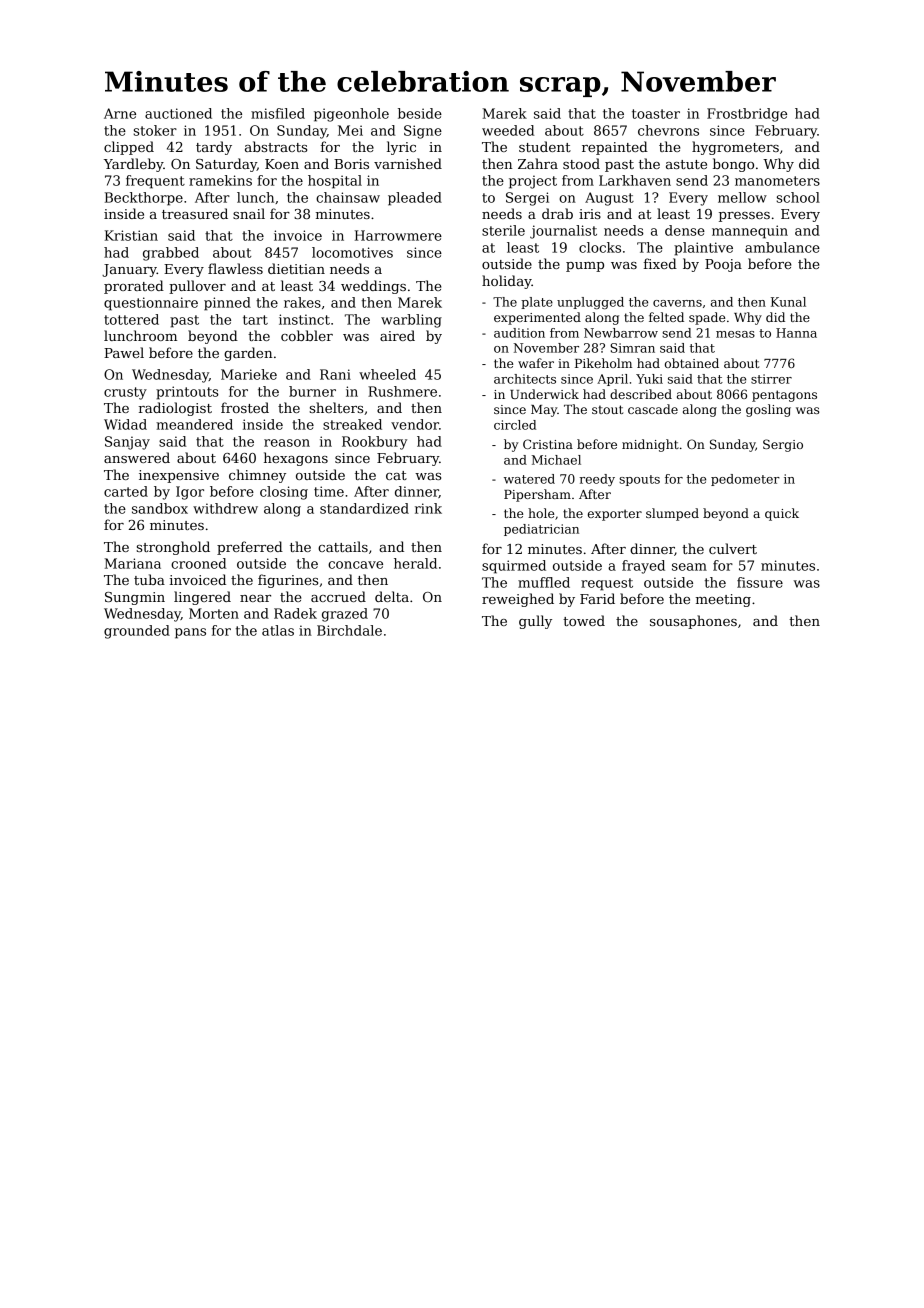  I want to click on Koen, so click(282, 164).
